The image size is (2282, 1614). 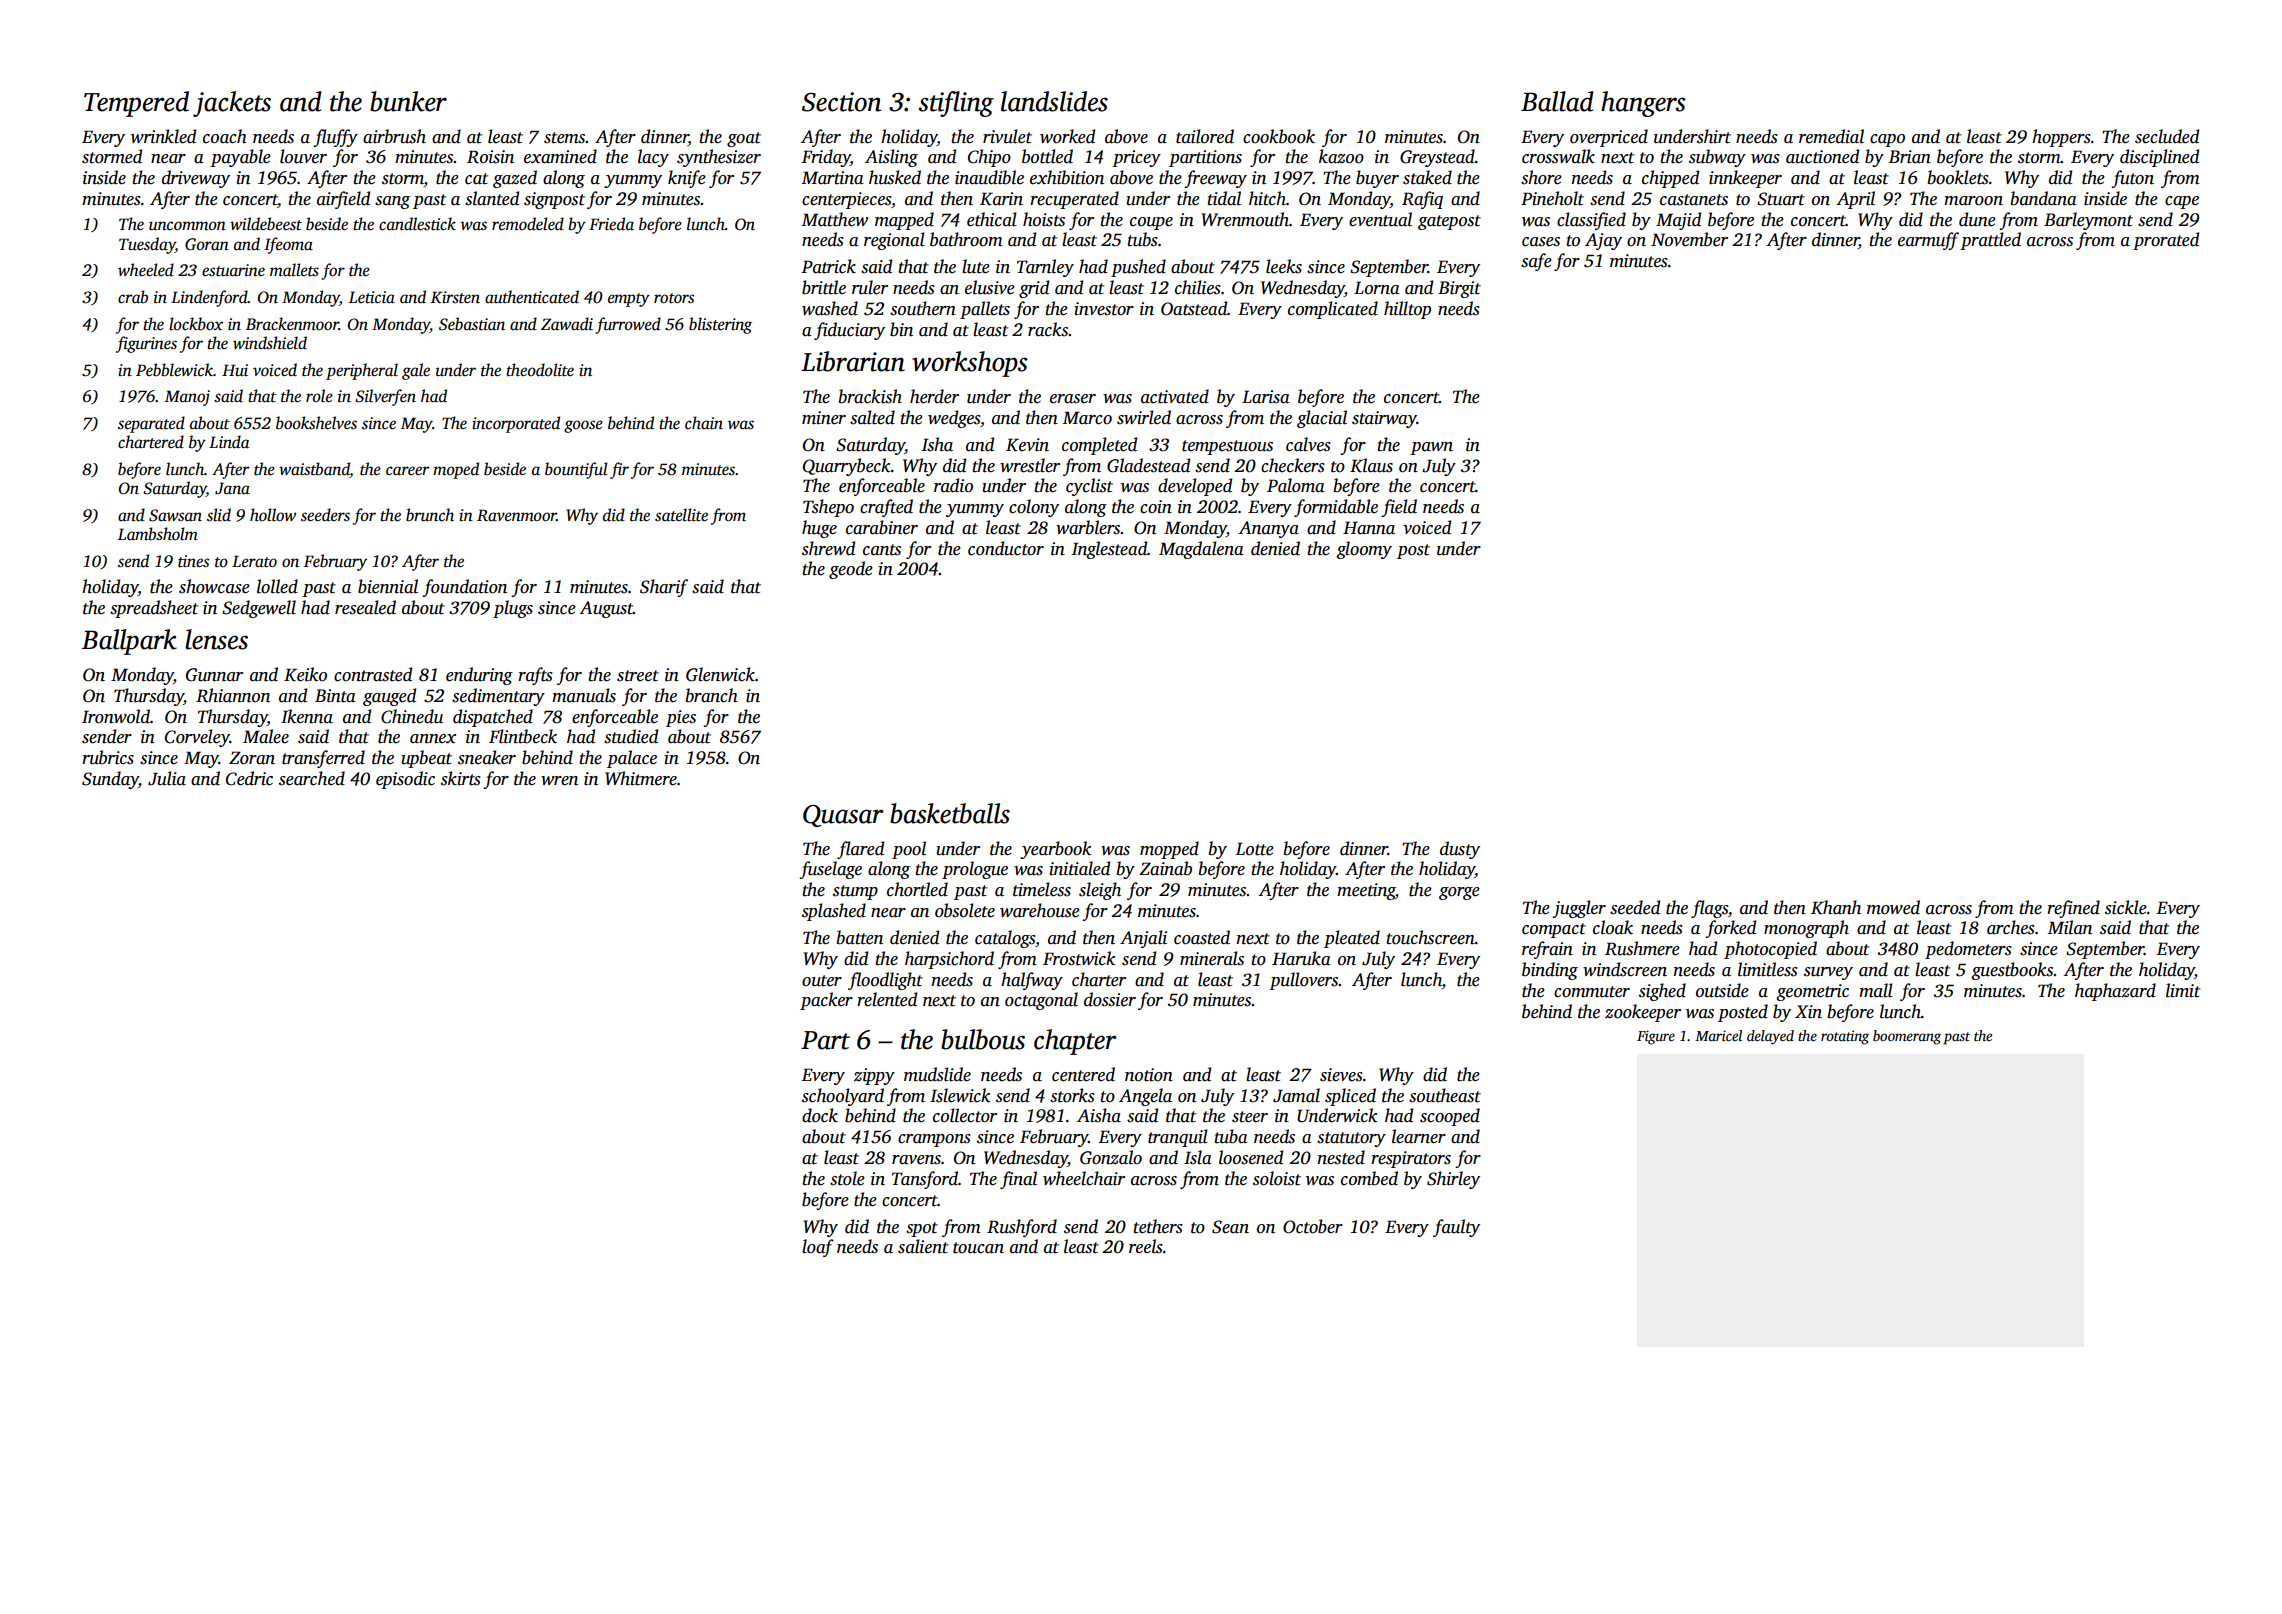 I want to click on Section, so click(x=841, y=102).
